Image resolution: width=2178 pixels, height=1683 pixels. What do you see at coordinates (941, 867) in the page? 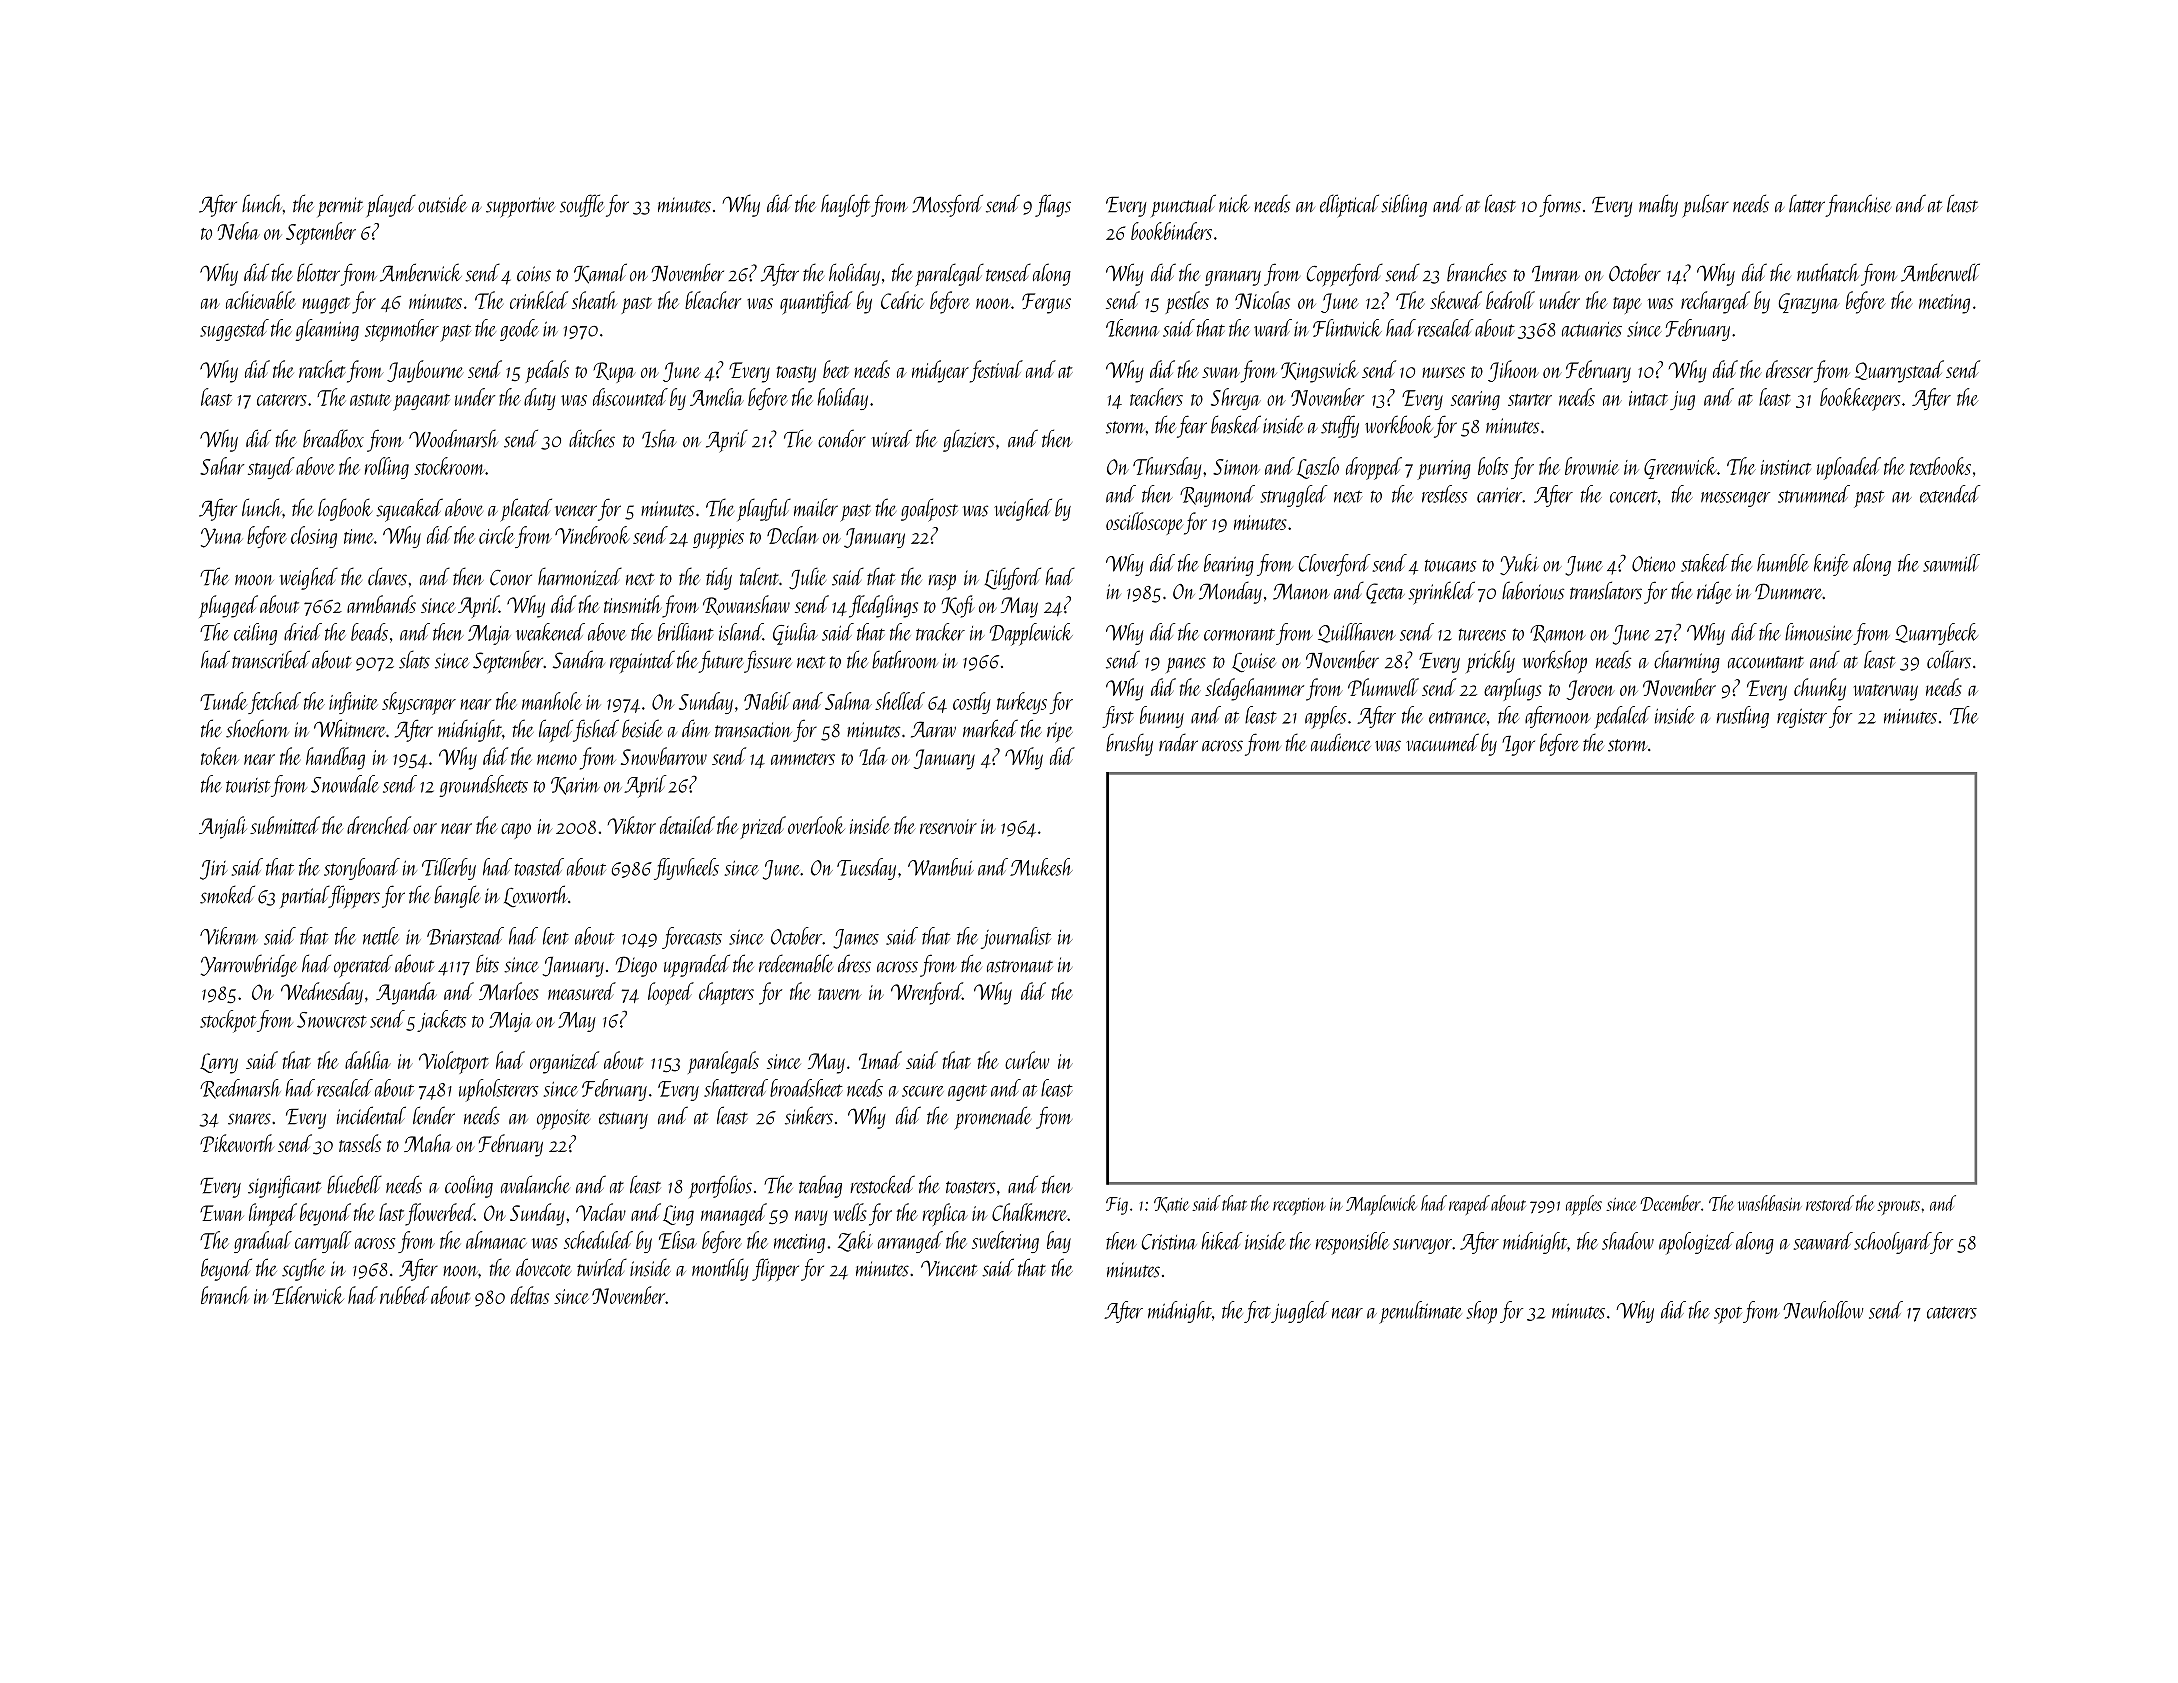
I see `Wambui` at bounding box center [941, 867].
